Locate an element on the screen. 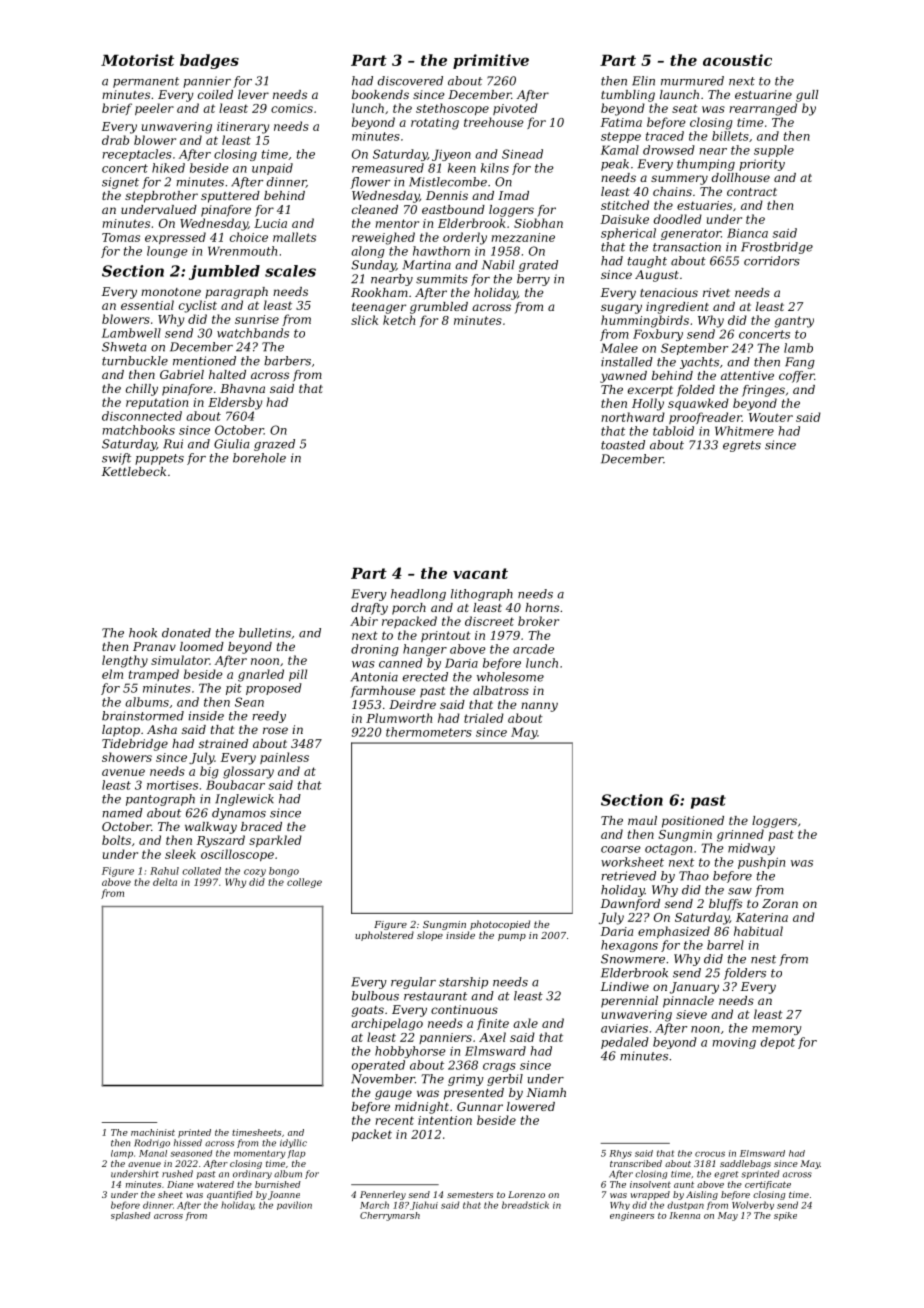  Tomas is located at coordinates (121, 237).
